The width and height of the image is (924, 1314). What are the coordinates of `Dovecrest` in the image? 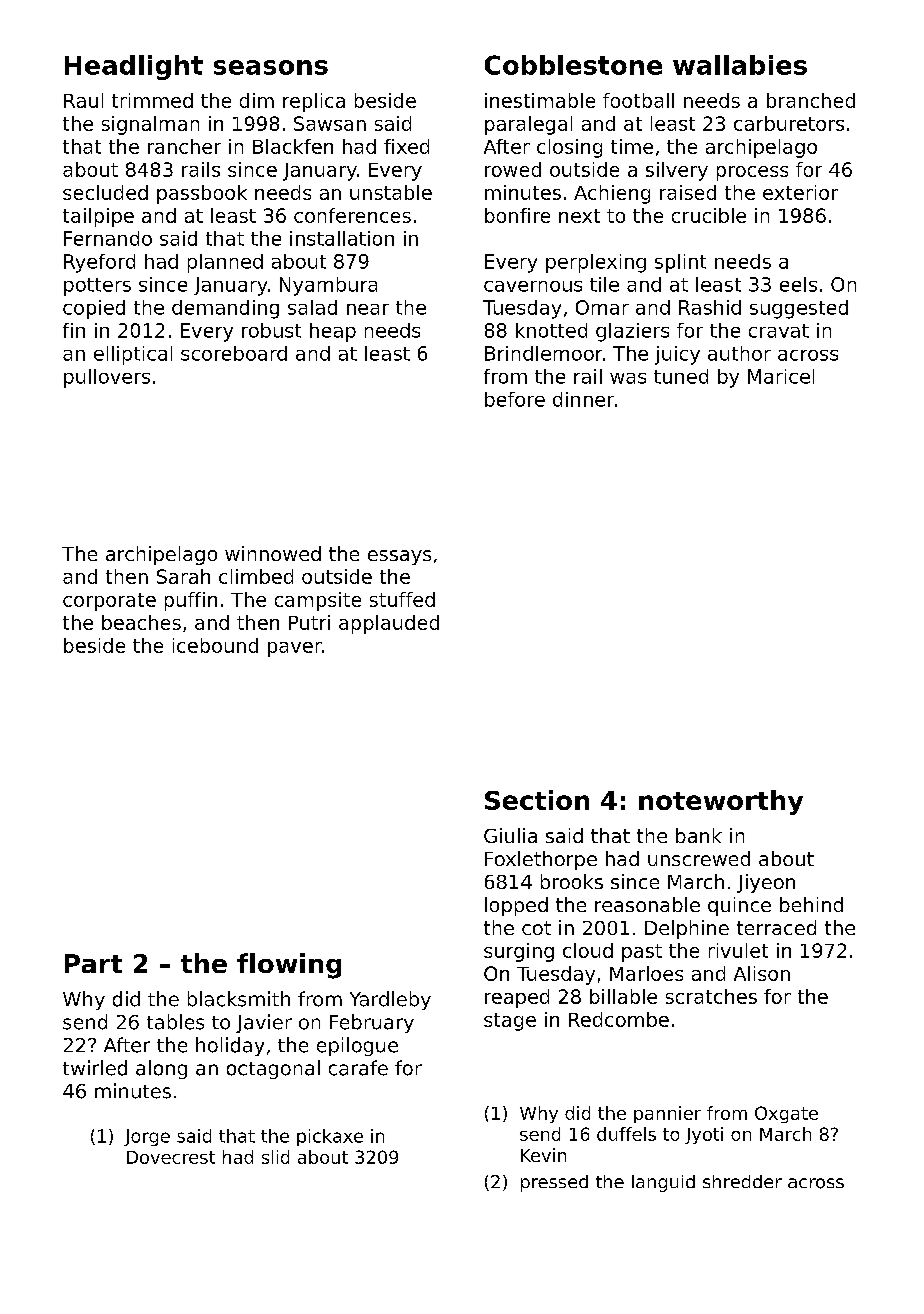 It's located at (171, 1157).
